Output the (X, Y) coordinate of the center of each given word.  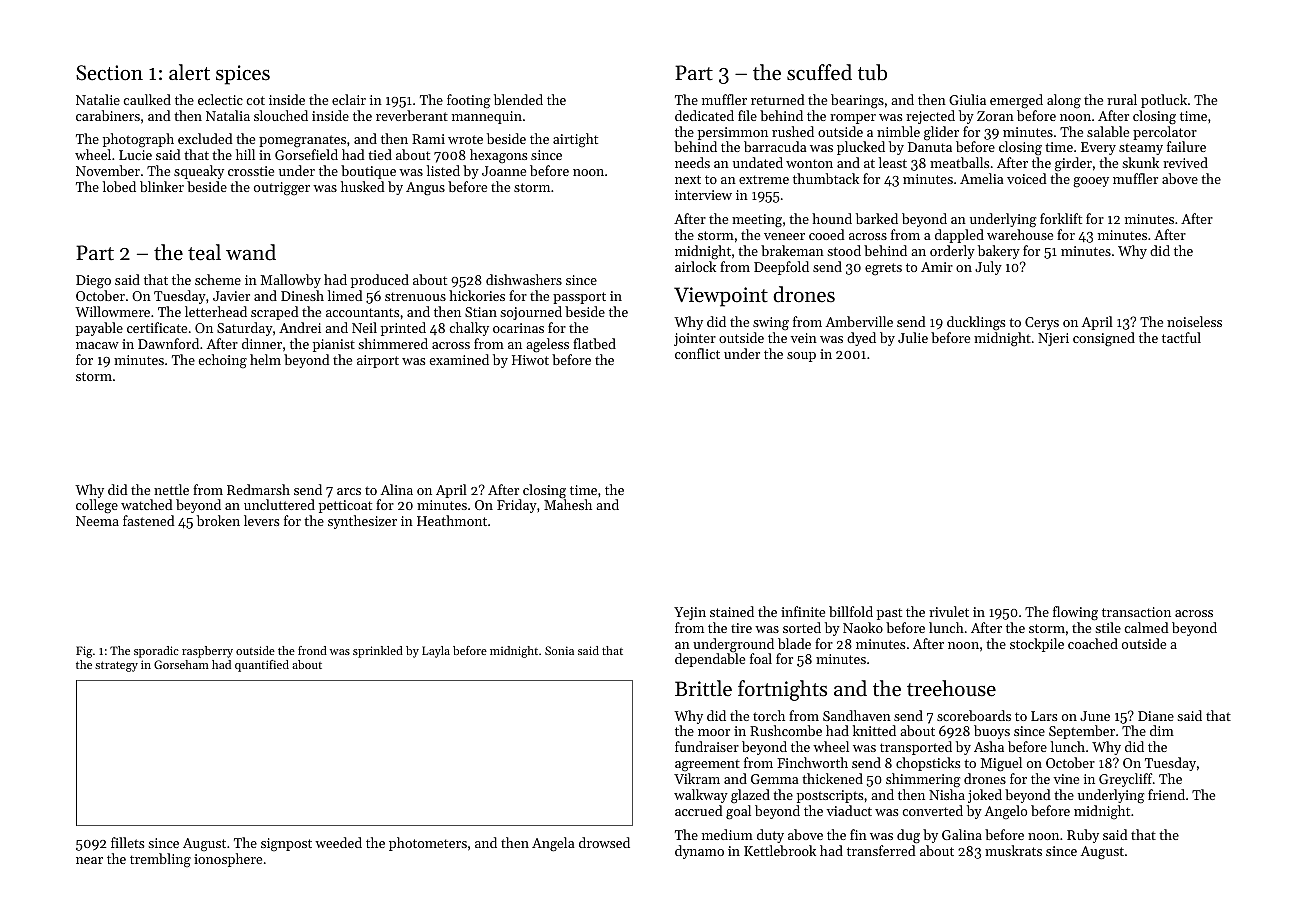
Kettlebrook (780, 850)
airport (378, 361)
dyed (861, 339)
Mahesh (568, 504)
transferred (881, 850)
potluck (1164, 101)
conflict (697, 353)
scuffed (819, 72)
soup (801, 357)
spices (243, 75)
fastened (149, 520)
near (89, 860)
